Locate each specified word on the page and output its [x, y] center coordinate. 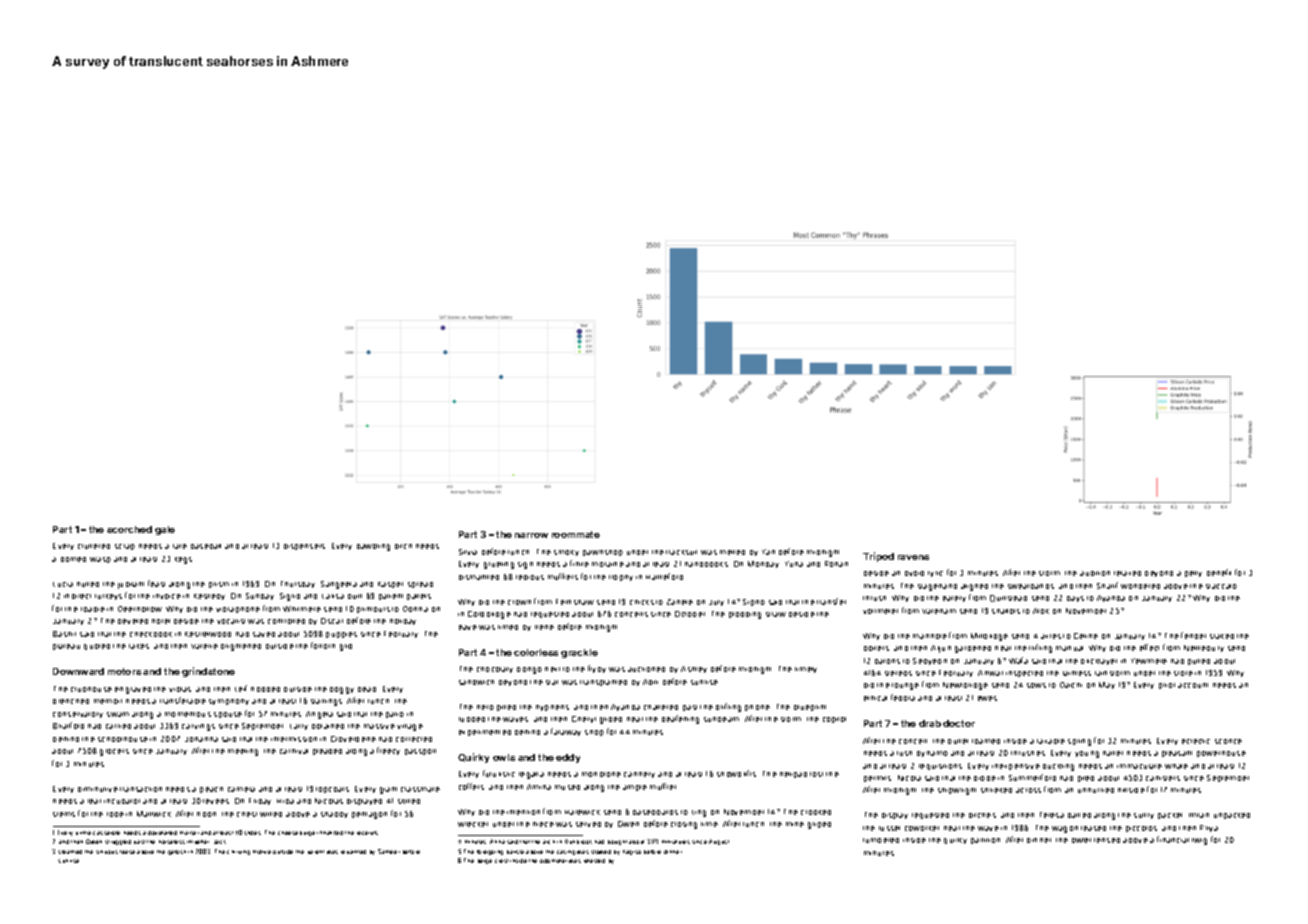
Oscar [332, 621]
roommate [576, 534]
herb [485, 707]
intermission [294, 739]
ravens [913, 557]
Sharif [1107, 585]
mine [795, 824]
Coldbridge [489, 615]
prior [1167, 686]
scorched [129, 529]
